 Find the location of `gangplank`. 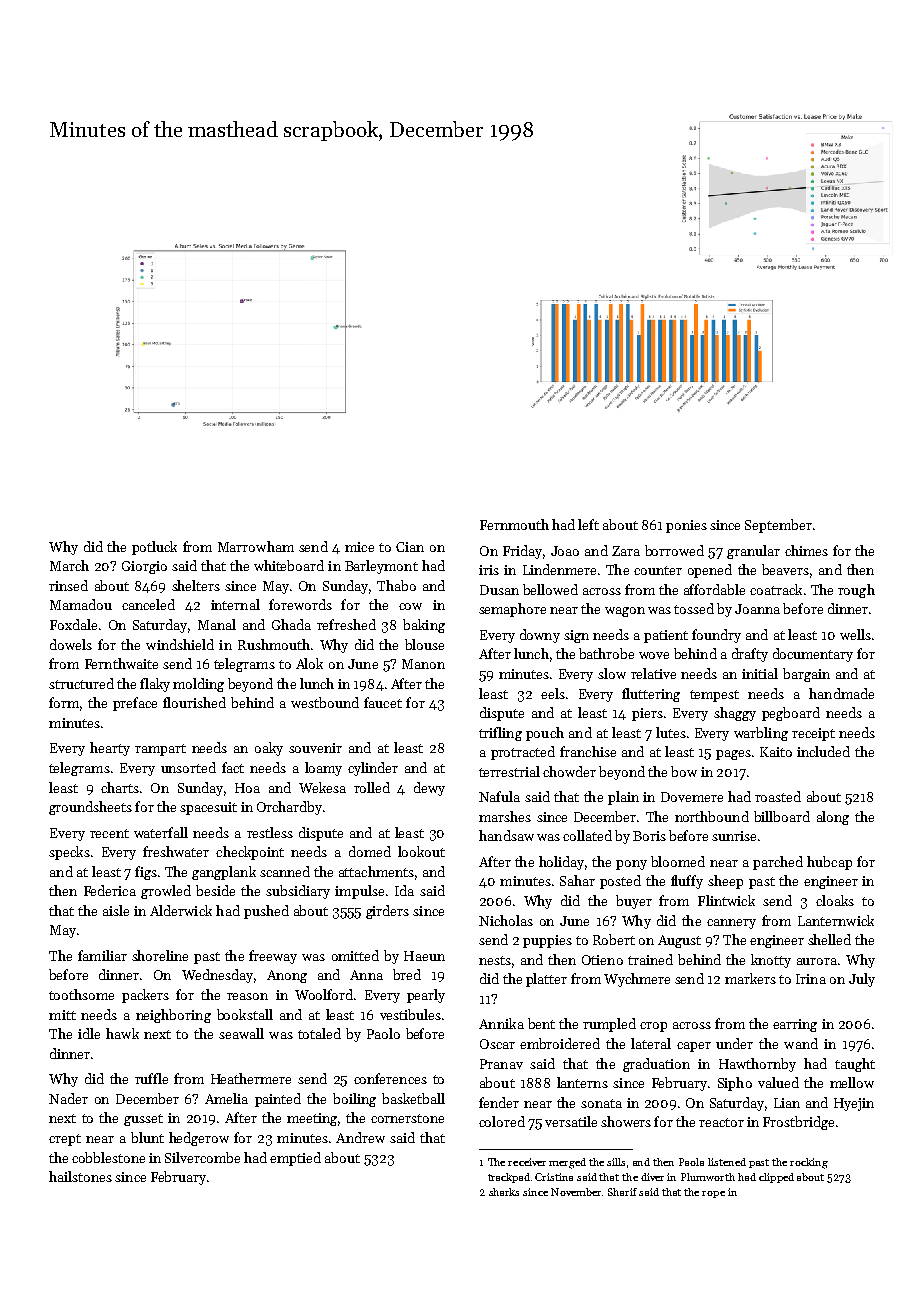

gangplank is located at coordinates (224, 873).
